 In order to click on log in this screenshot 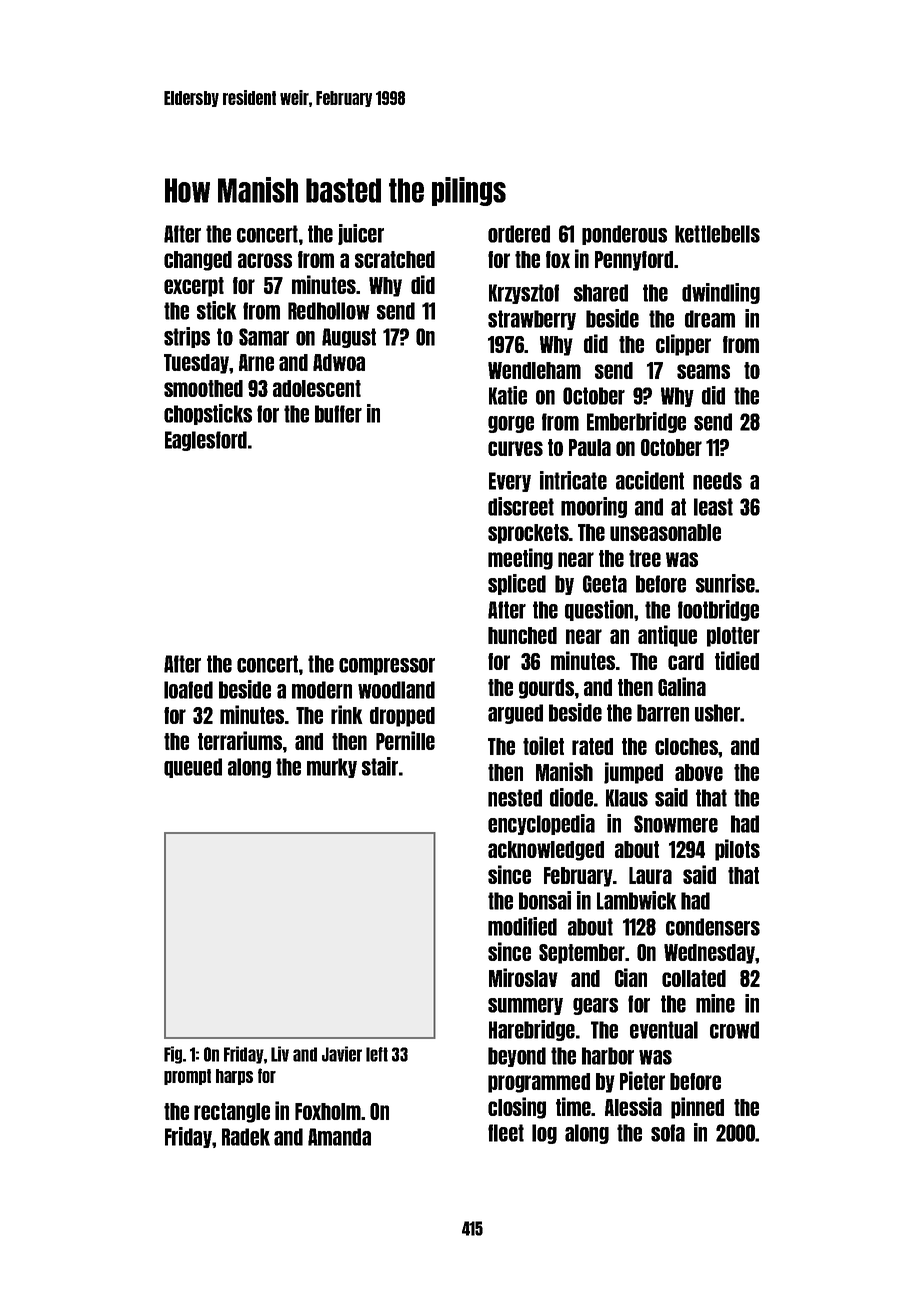, I will do `click(544, 1134)`.
